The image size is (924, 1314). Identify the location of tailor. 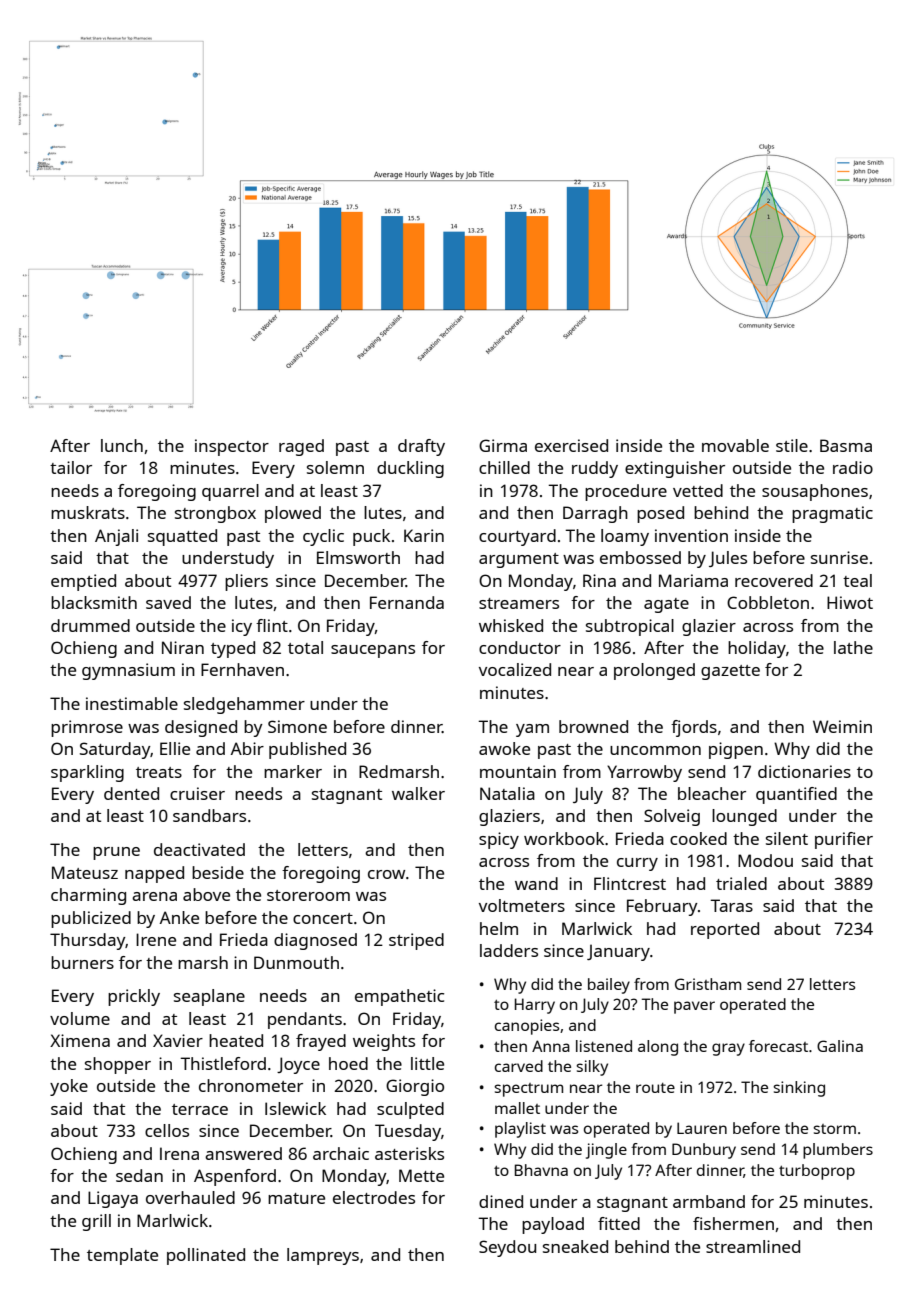
(71, 467).
